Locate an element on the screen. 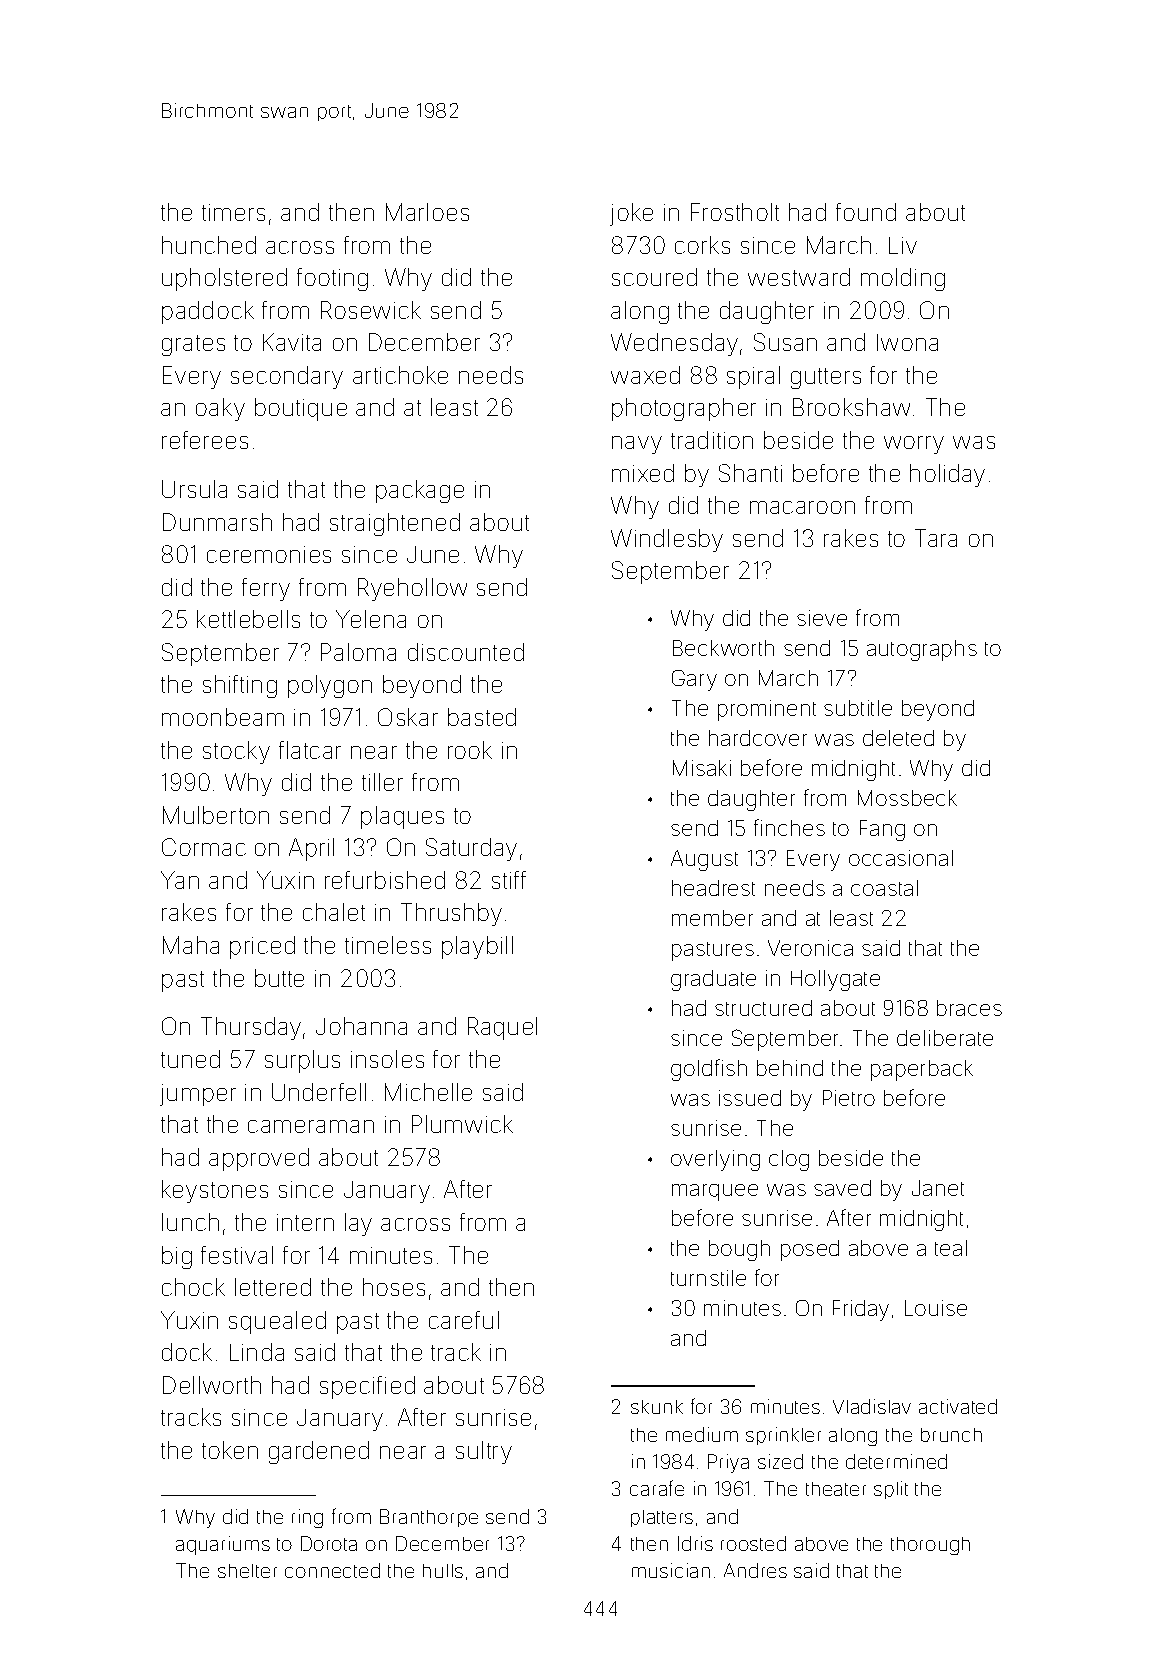 The height and width of the screenshot is (1654, 1165). shelter is located at coordinates (247, 1571).
